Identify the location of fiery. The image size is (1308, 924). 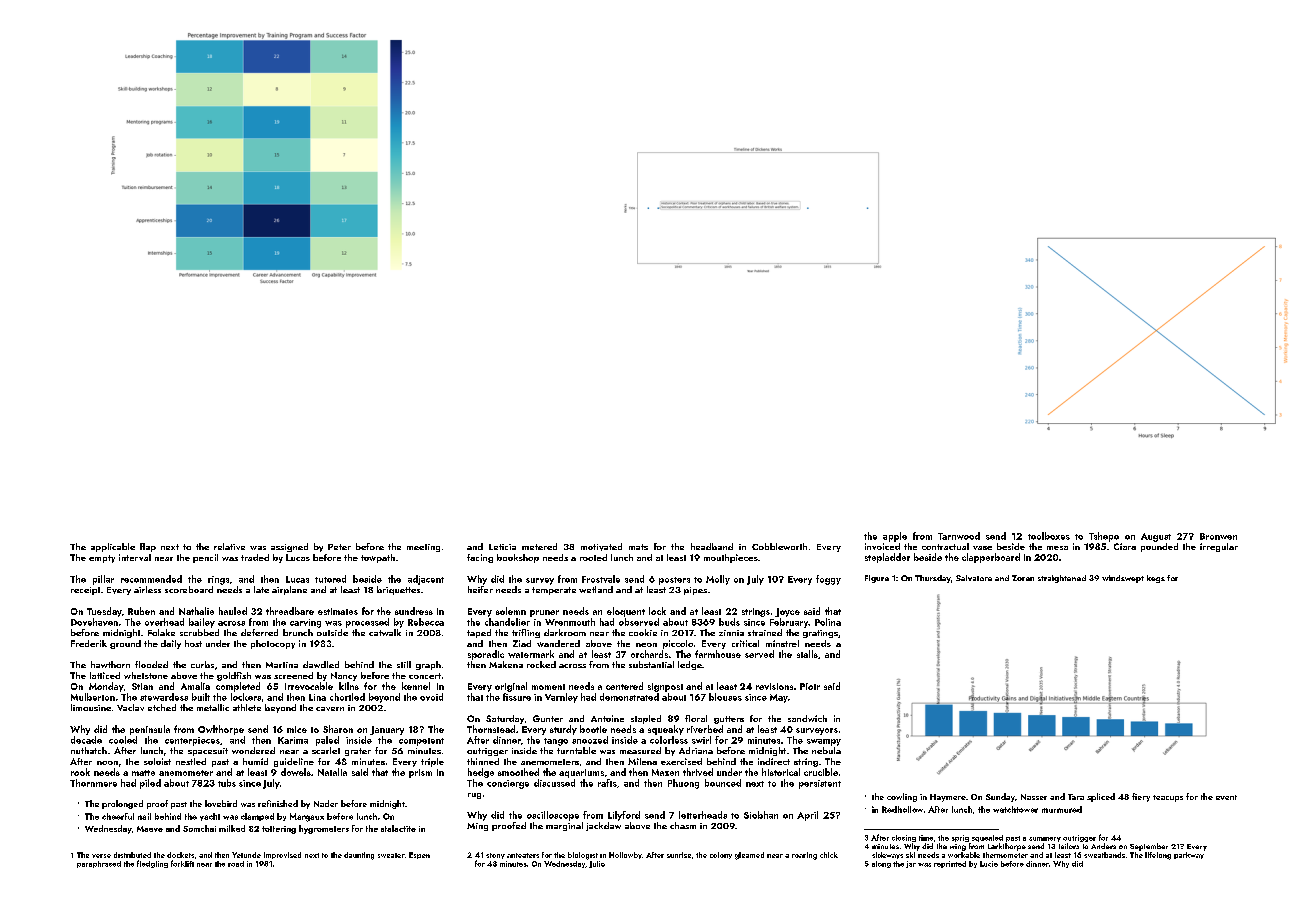
(1141, 797).
